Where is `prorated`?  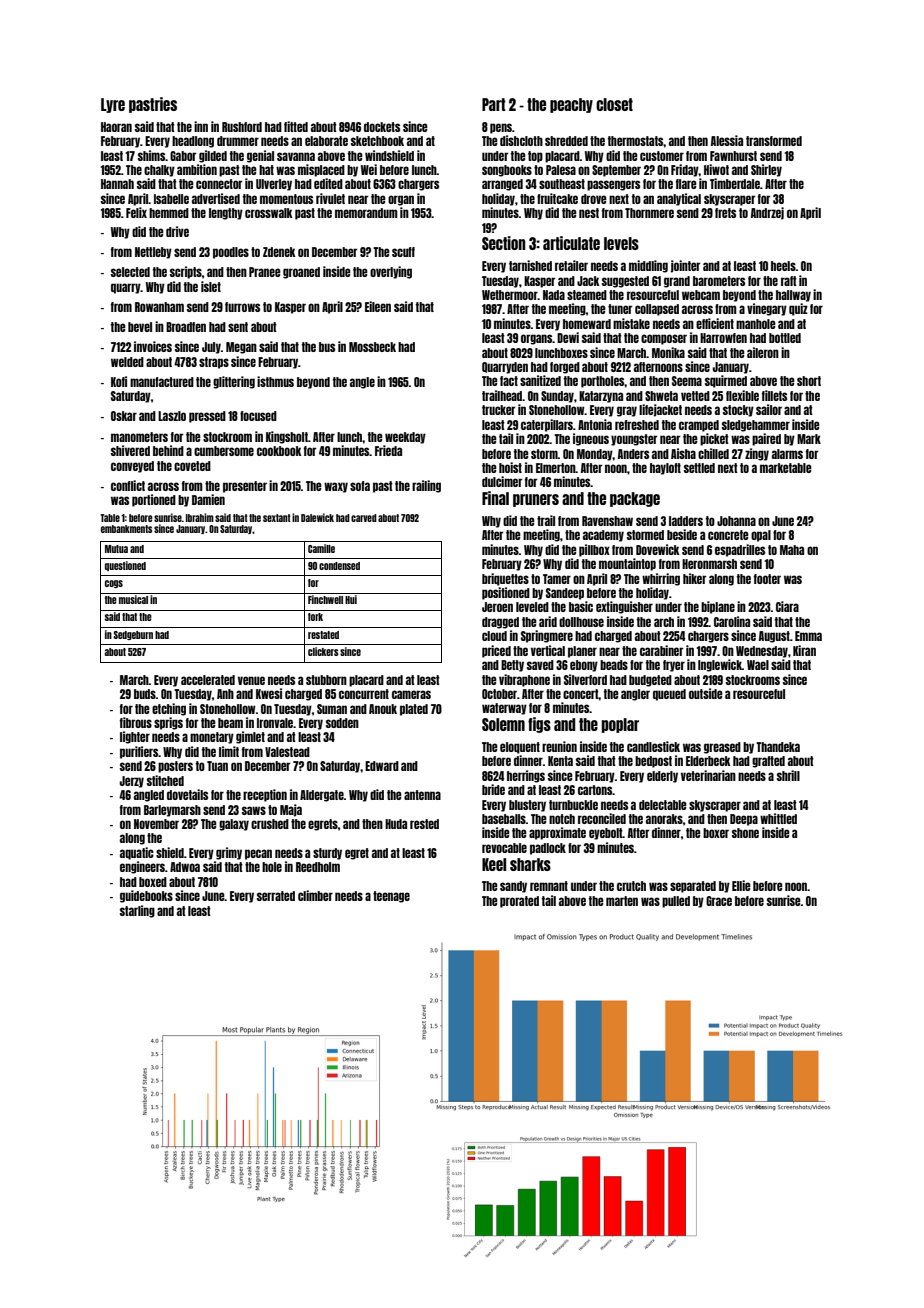 prorated is located at coordinates (519, 902).
